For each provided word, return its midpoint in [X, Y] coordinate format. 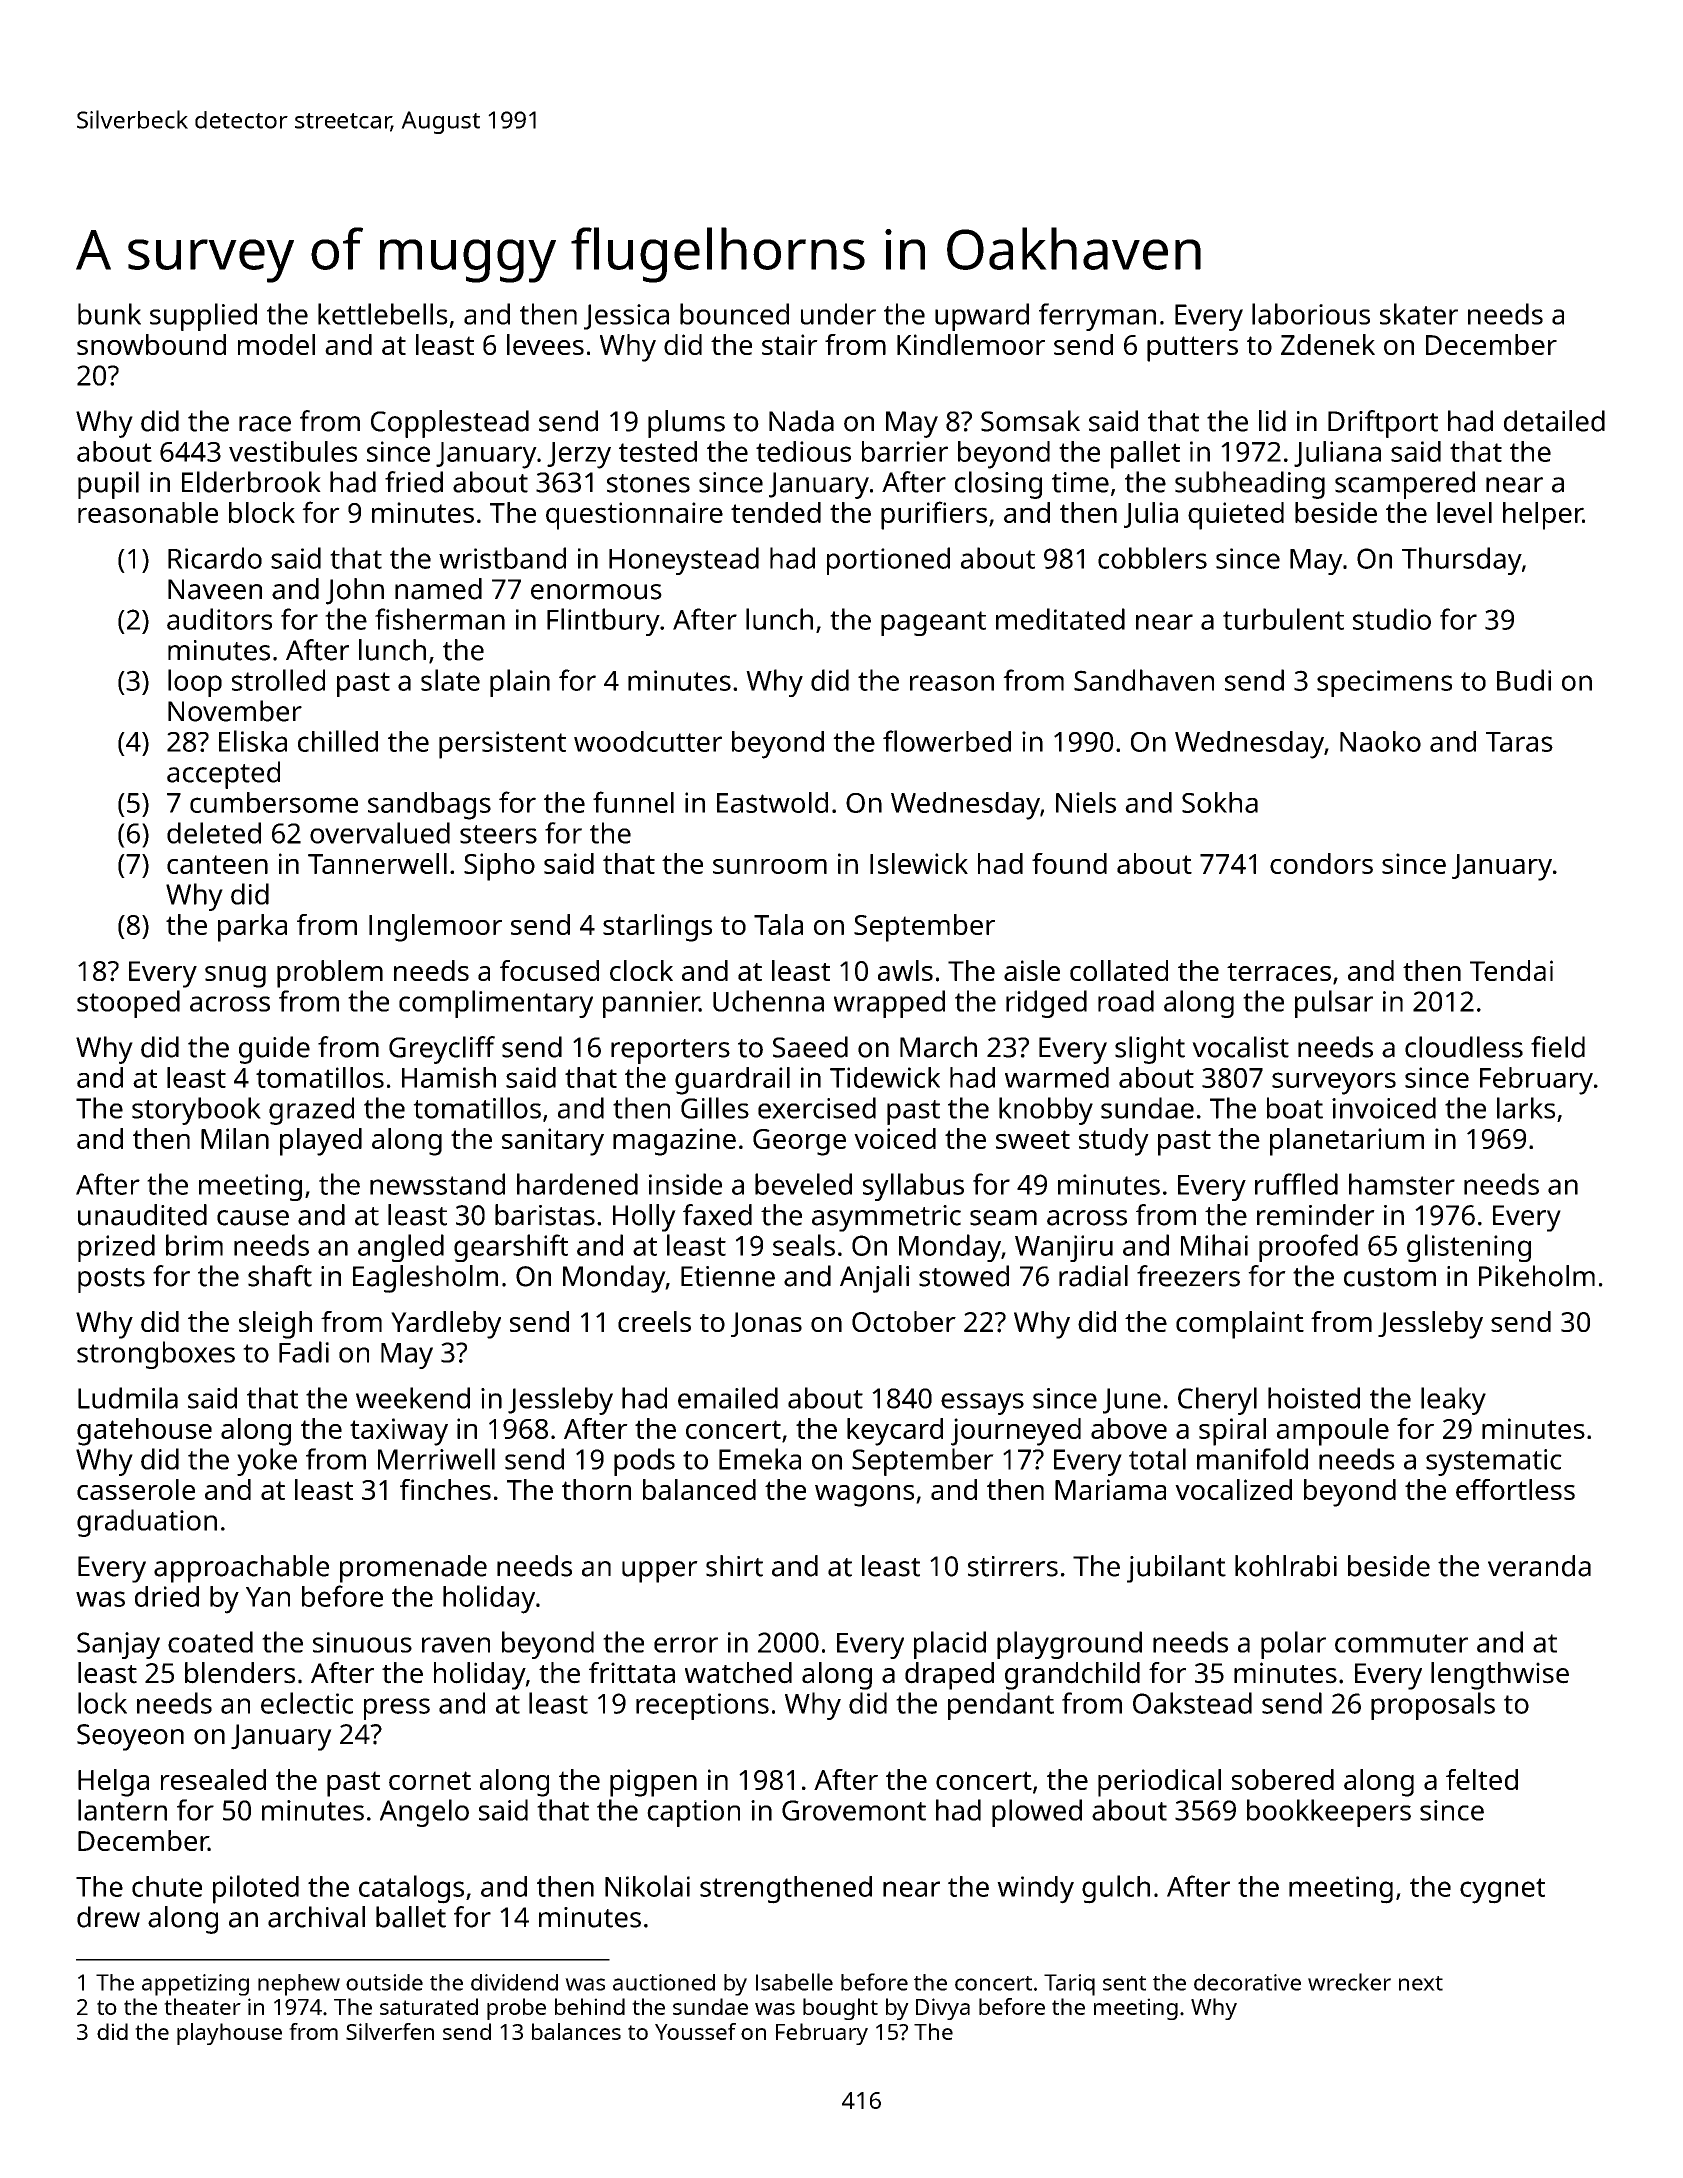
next [1421, 1983]
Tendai [1511, 970]
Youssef [695, 2031]
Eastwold [772, 802]
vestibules [293, 451]
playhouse [229, 2034]
